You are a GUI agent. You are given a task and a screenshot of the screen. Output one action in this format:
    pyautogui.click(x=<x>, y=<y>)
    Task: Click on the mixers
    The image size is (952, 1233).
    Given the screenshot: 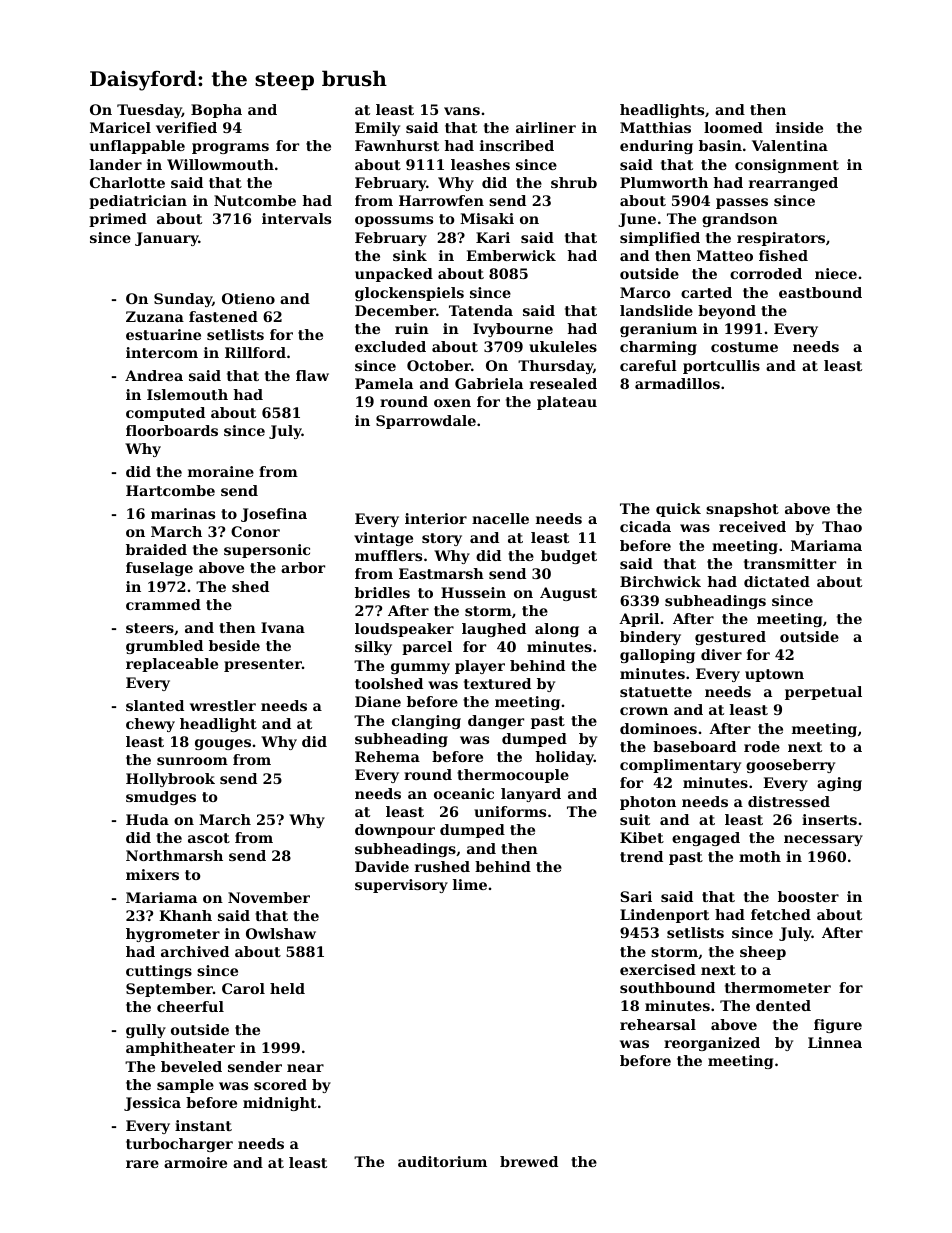 What is the action you would take?
    pyautogui.click(x=152, y=874)
